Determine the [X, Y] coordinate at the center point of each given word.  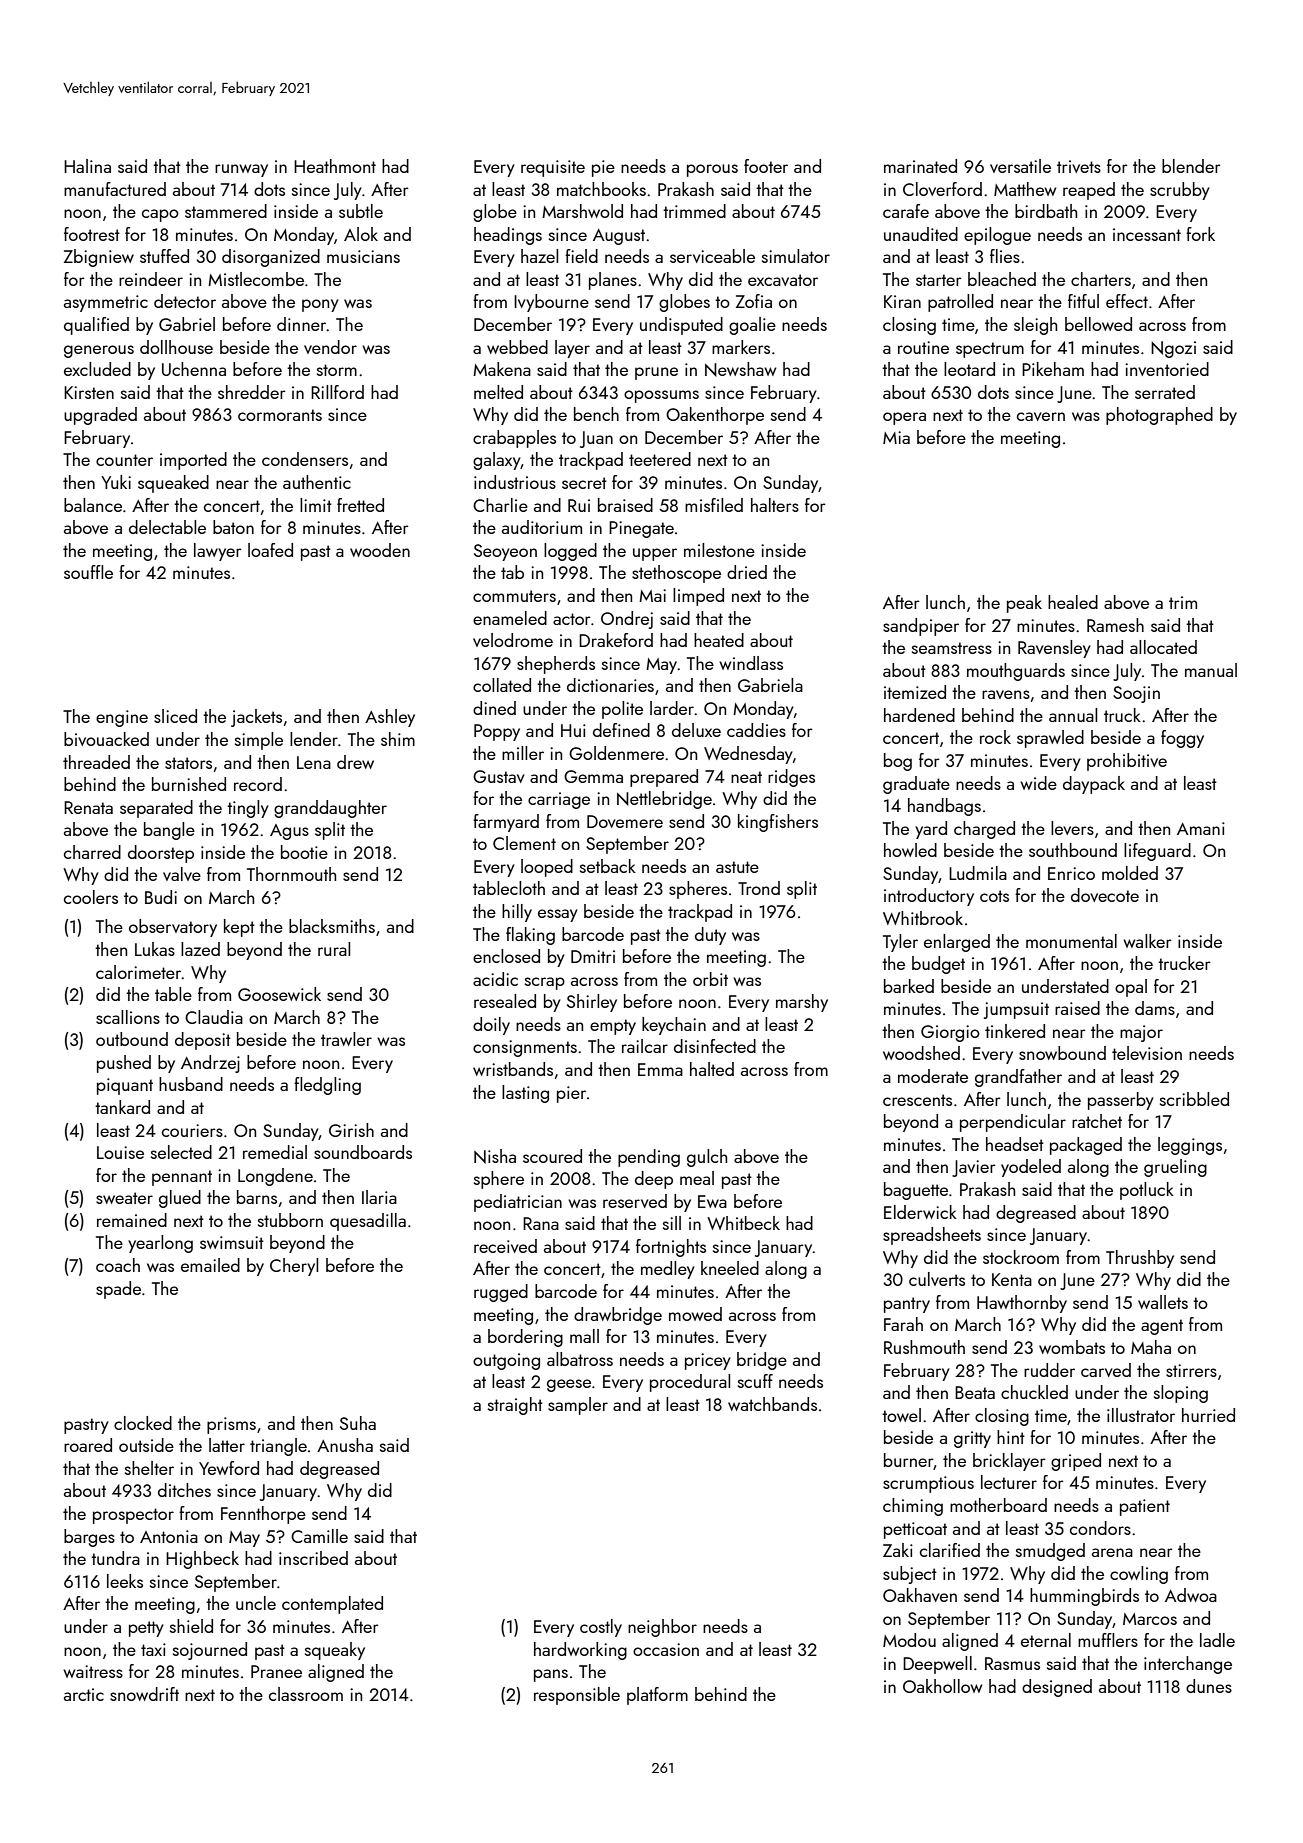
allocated [1163, 647]
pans [551, 1675]
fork [1200, 234]
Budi [161, 897]
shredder [252, 392]
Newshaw [741, 369]
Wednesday [748, 755]
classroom [306, 1694]
